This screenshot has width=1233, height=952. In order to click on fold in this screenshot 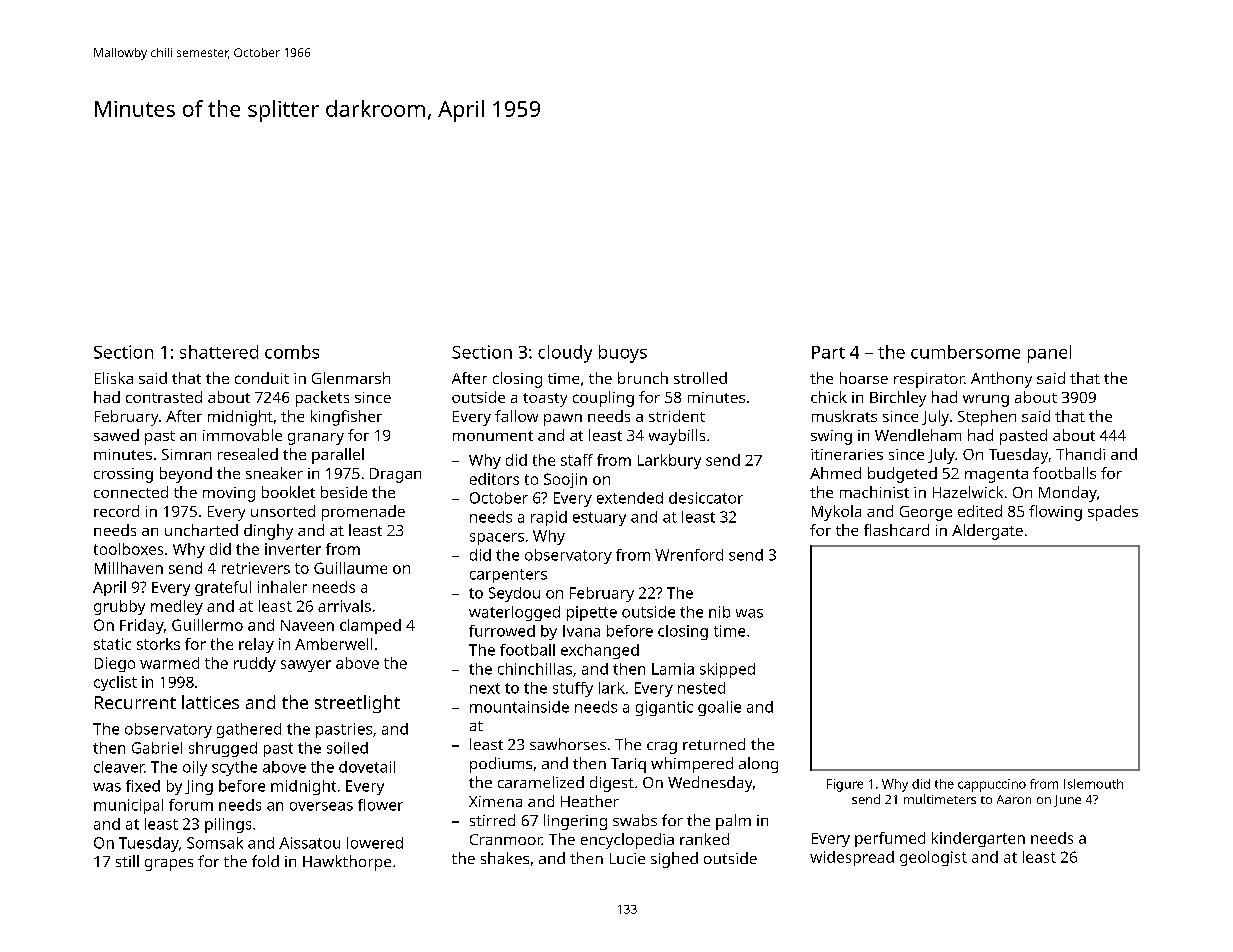, I will do `click(265, 861)`.
